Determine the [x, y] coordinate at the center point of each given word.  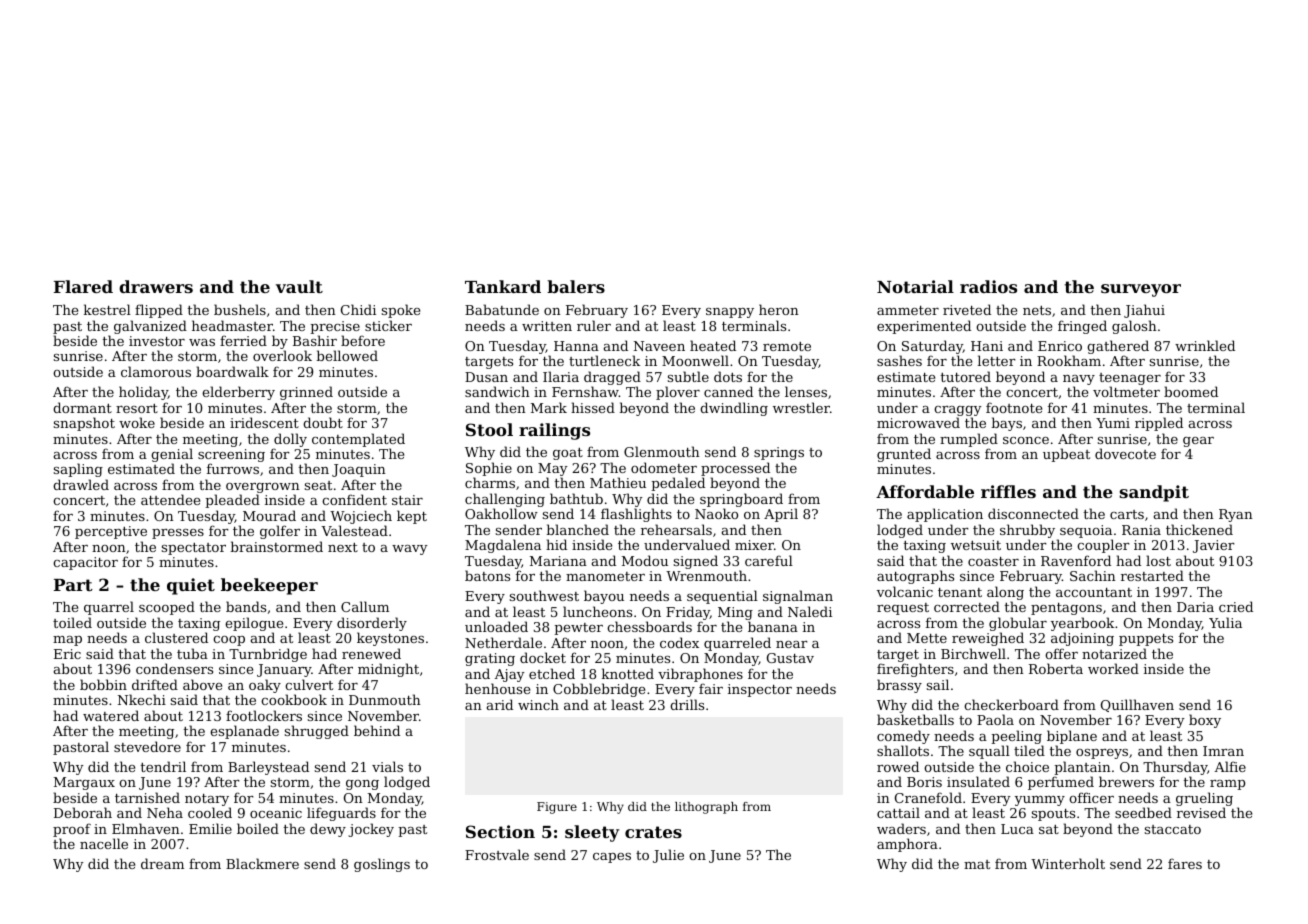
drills [687, 704]
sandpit [1154, 493]
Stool [489, 429]
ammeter [908, 310]
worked [1113, 668]
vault [299, 286]
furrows [233, 469]
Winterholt [1068, 863]
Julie [668, 856]
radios [988, 286]
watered [111, 715]
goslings [382, 865]
